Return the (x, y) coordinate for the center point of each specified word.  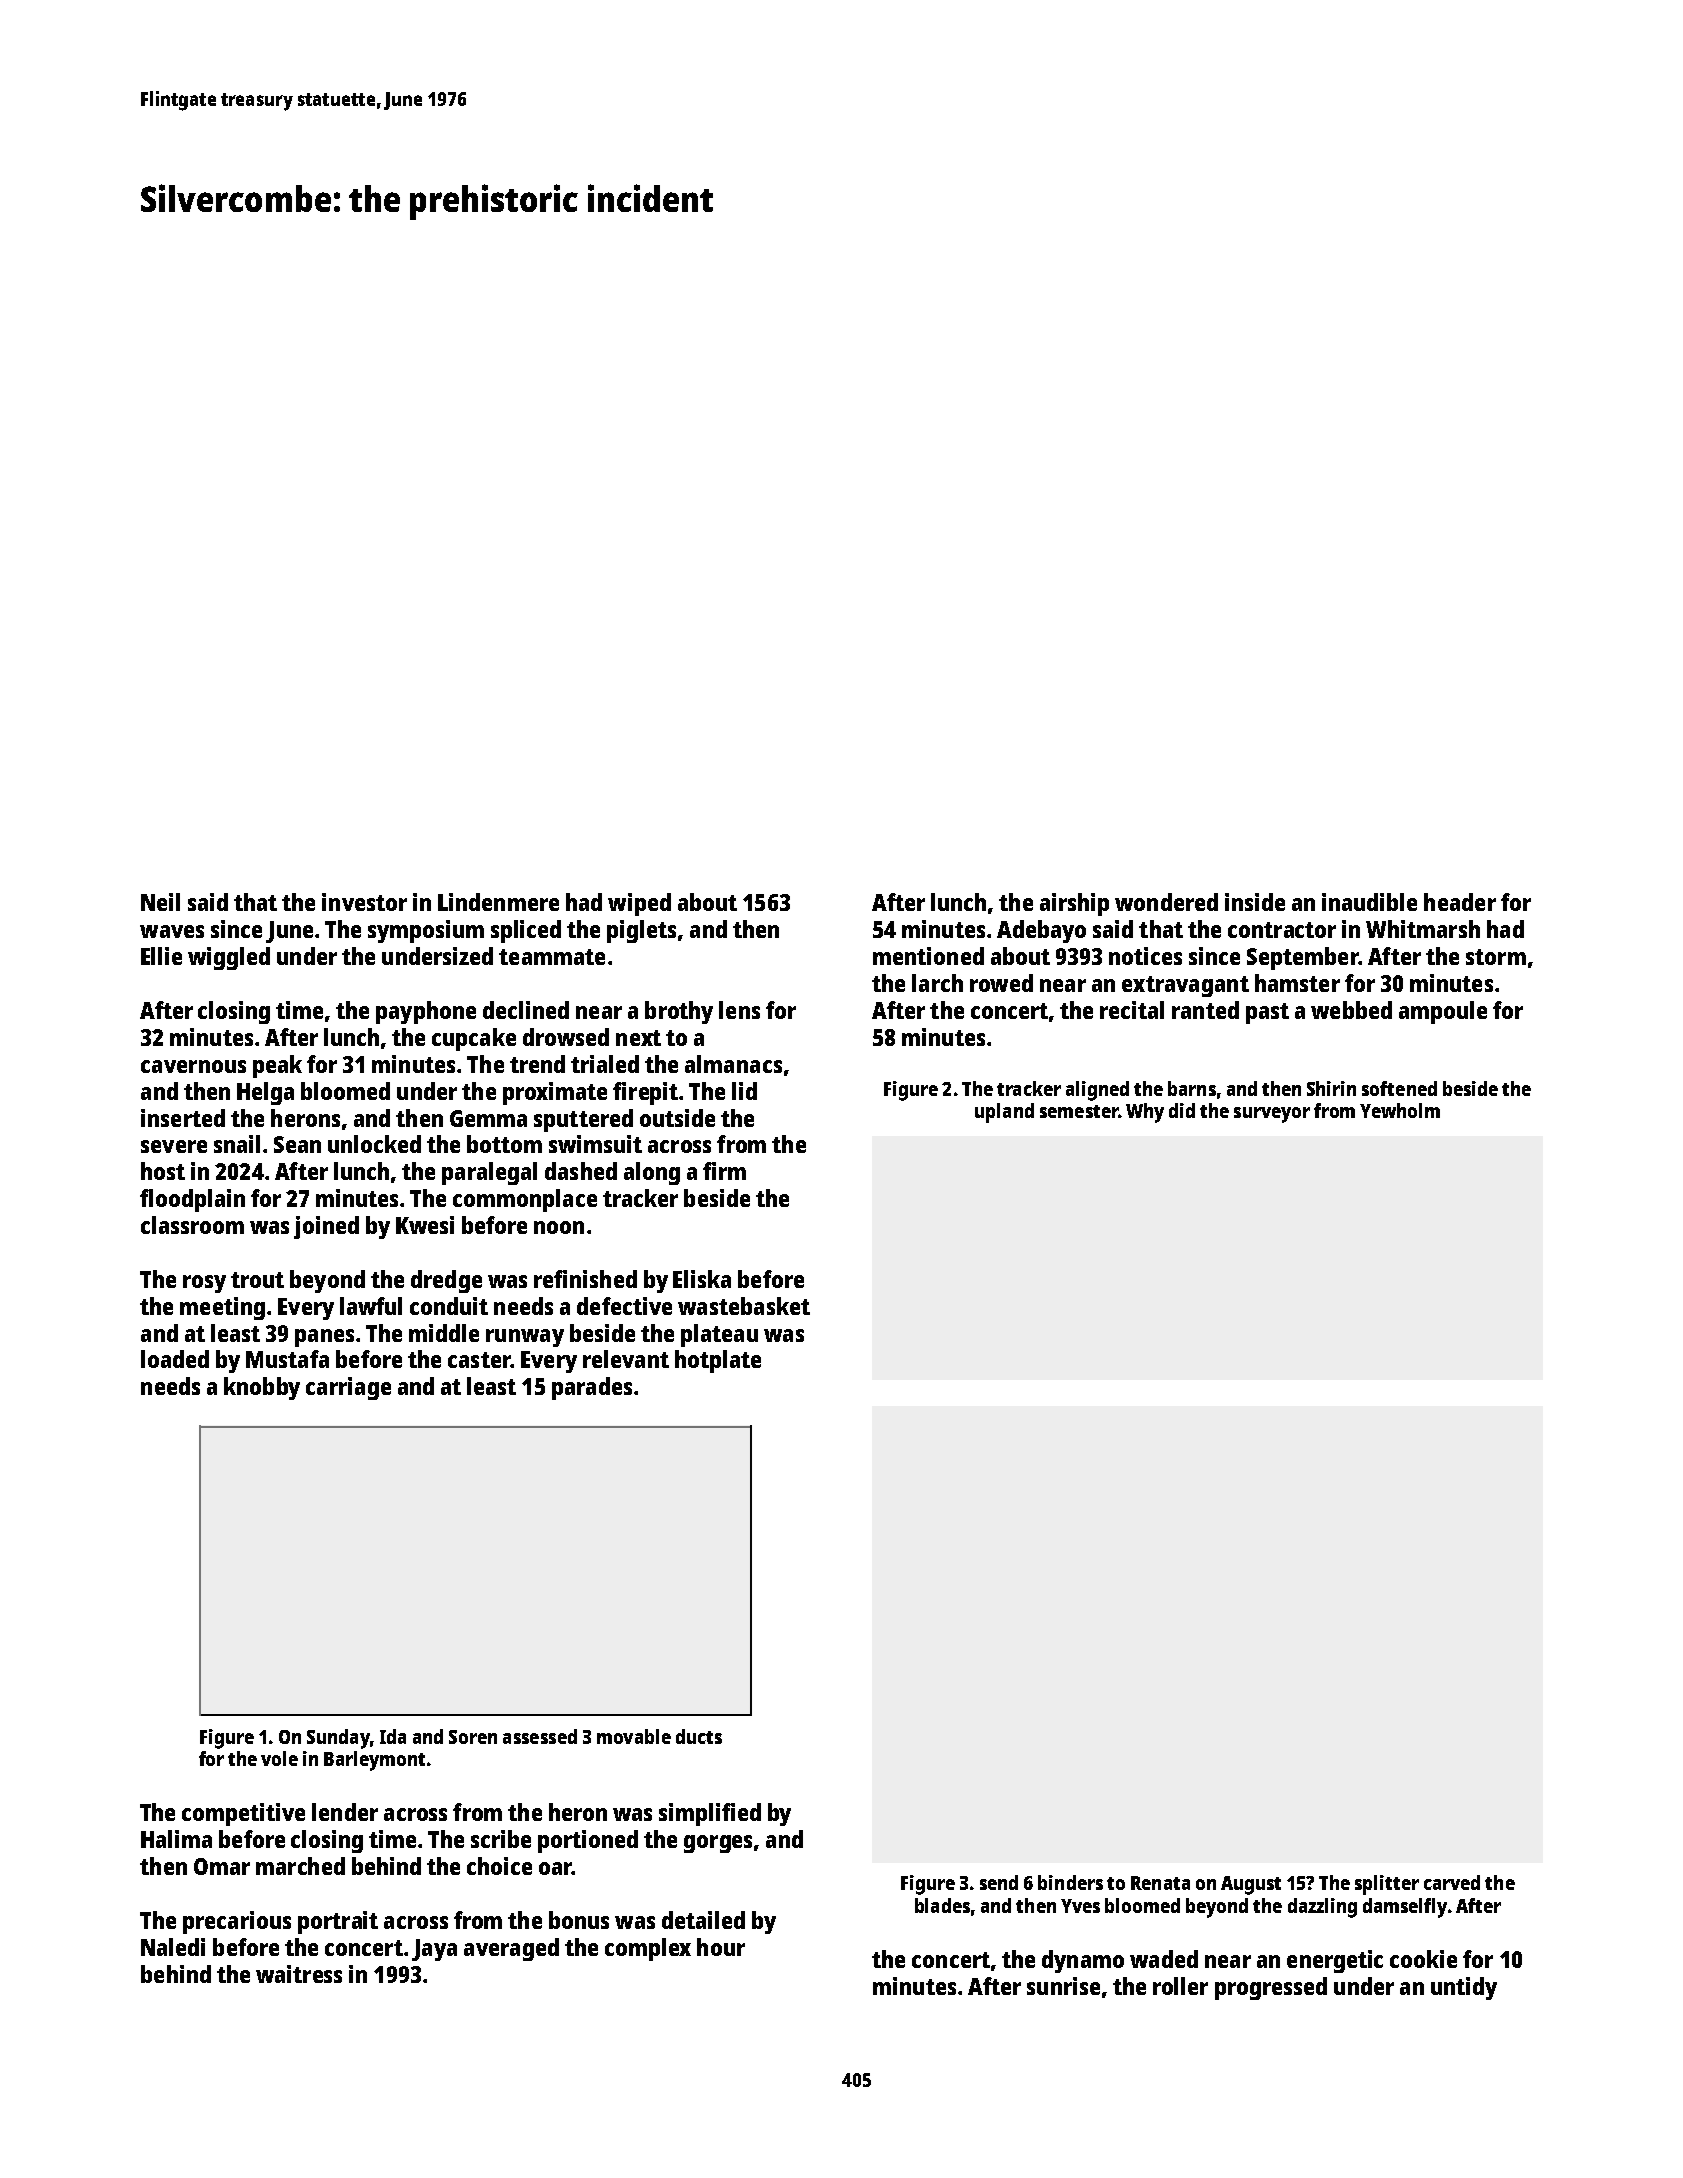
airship (1074, 904)
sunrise (1063, 1986)
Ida (393, 1736)
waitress (299, 1974)
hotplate (718, 1361)
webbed (1351, 1010)
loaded (175, 1359)
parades (592, 1388)
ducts (699, 1736)
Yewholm (1400, 1110)
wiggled (229, 958)
